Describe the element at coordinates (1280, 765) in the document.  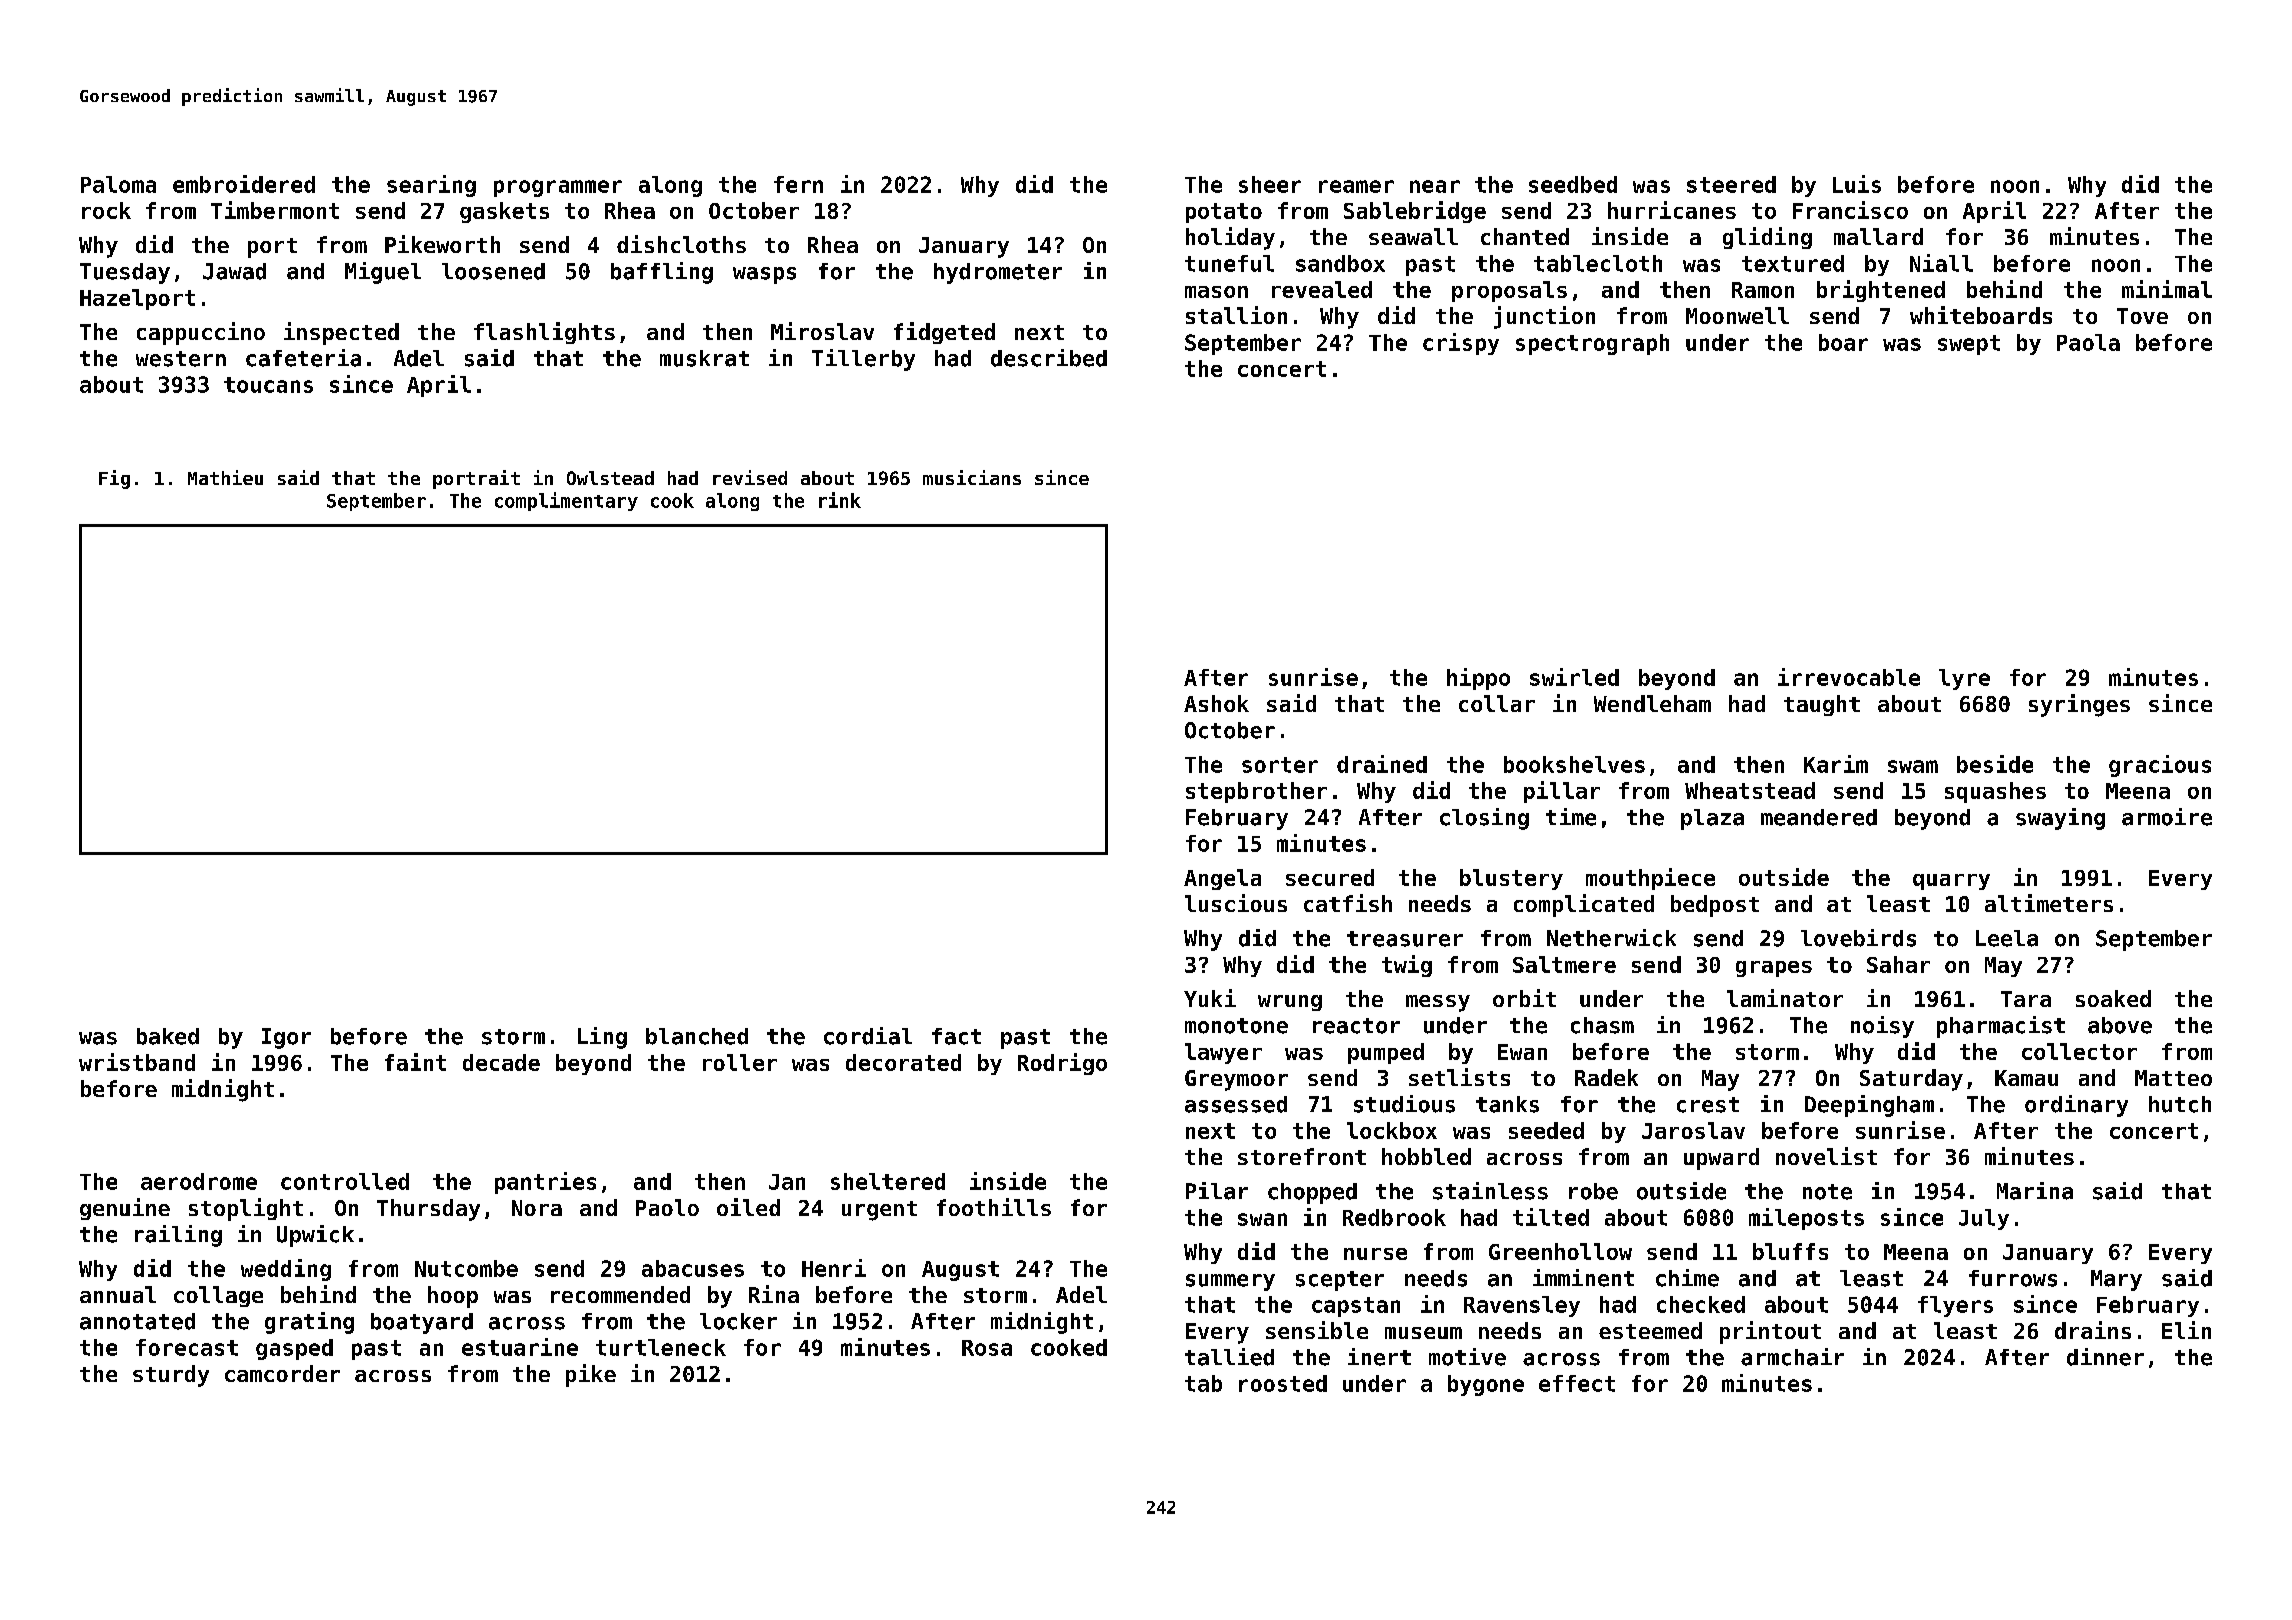
I see `sorter` at that location.
